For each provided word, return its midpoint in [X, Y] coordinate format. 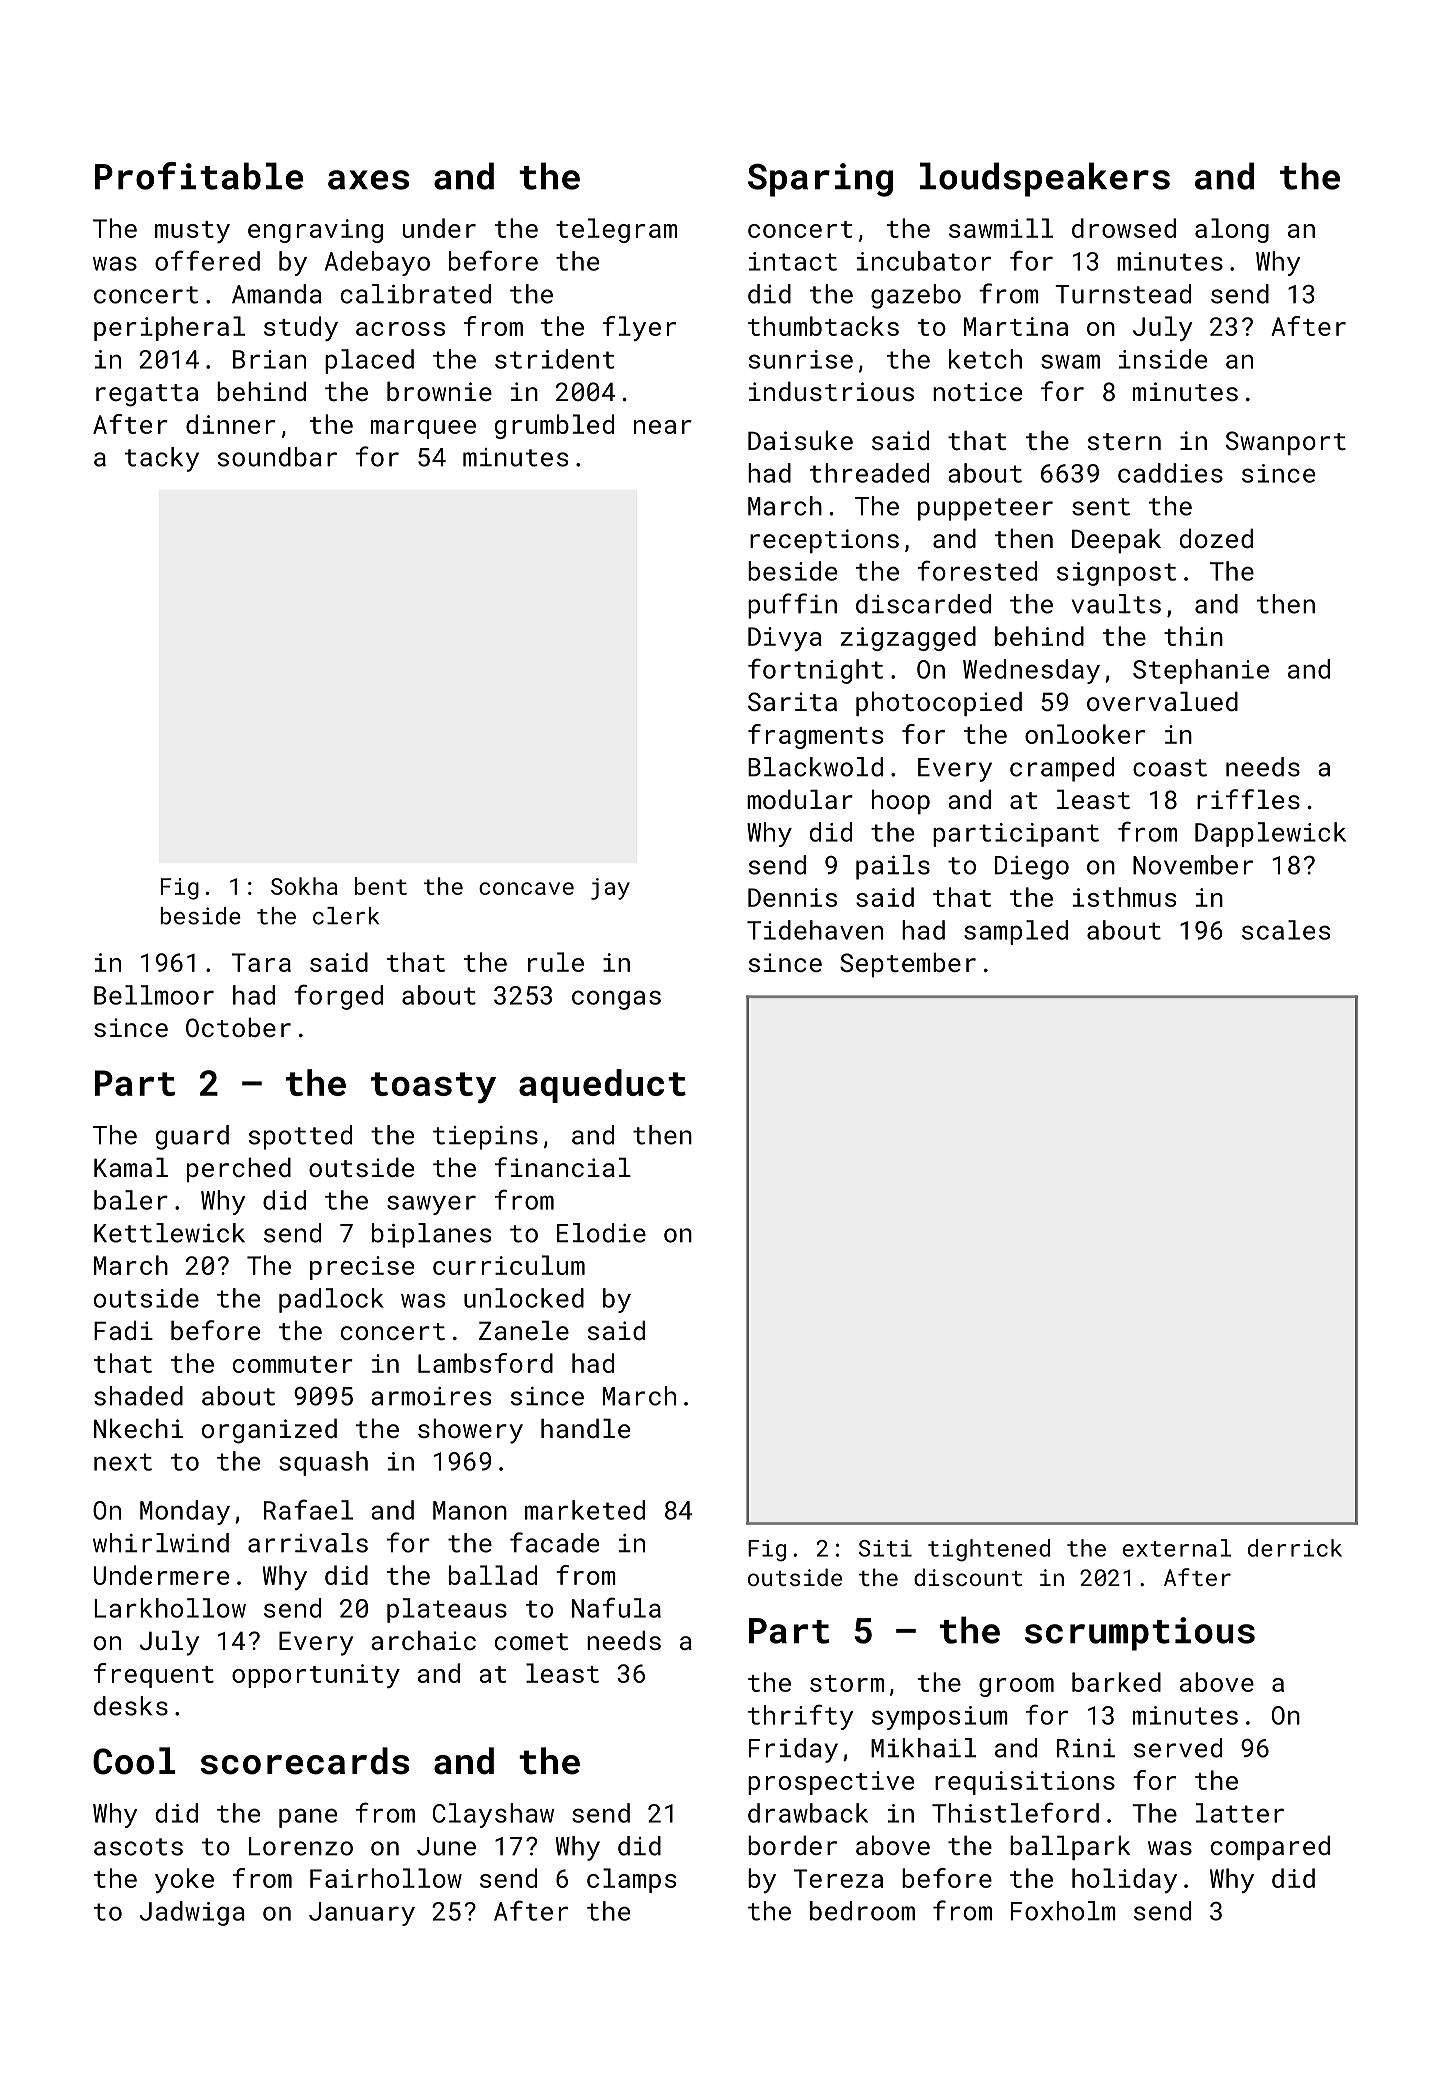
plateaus [447, 1610]
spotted [300, 1137]
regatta [147, 395]
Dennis [792, 897]
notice [977, 391]
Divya [785, 639]
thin [1193, 636]
